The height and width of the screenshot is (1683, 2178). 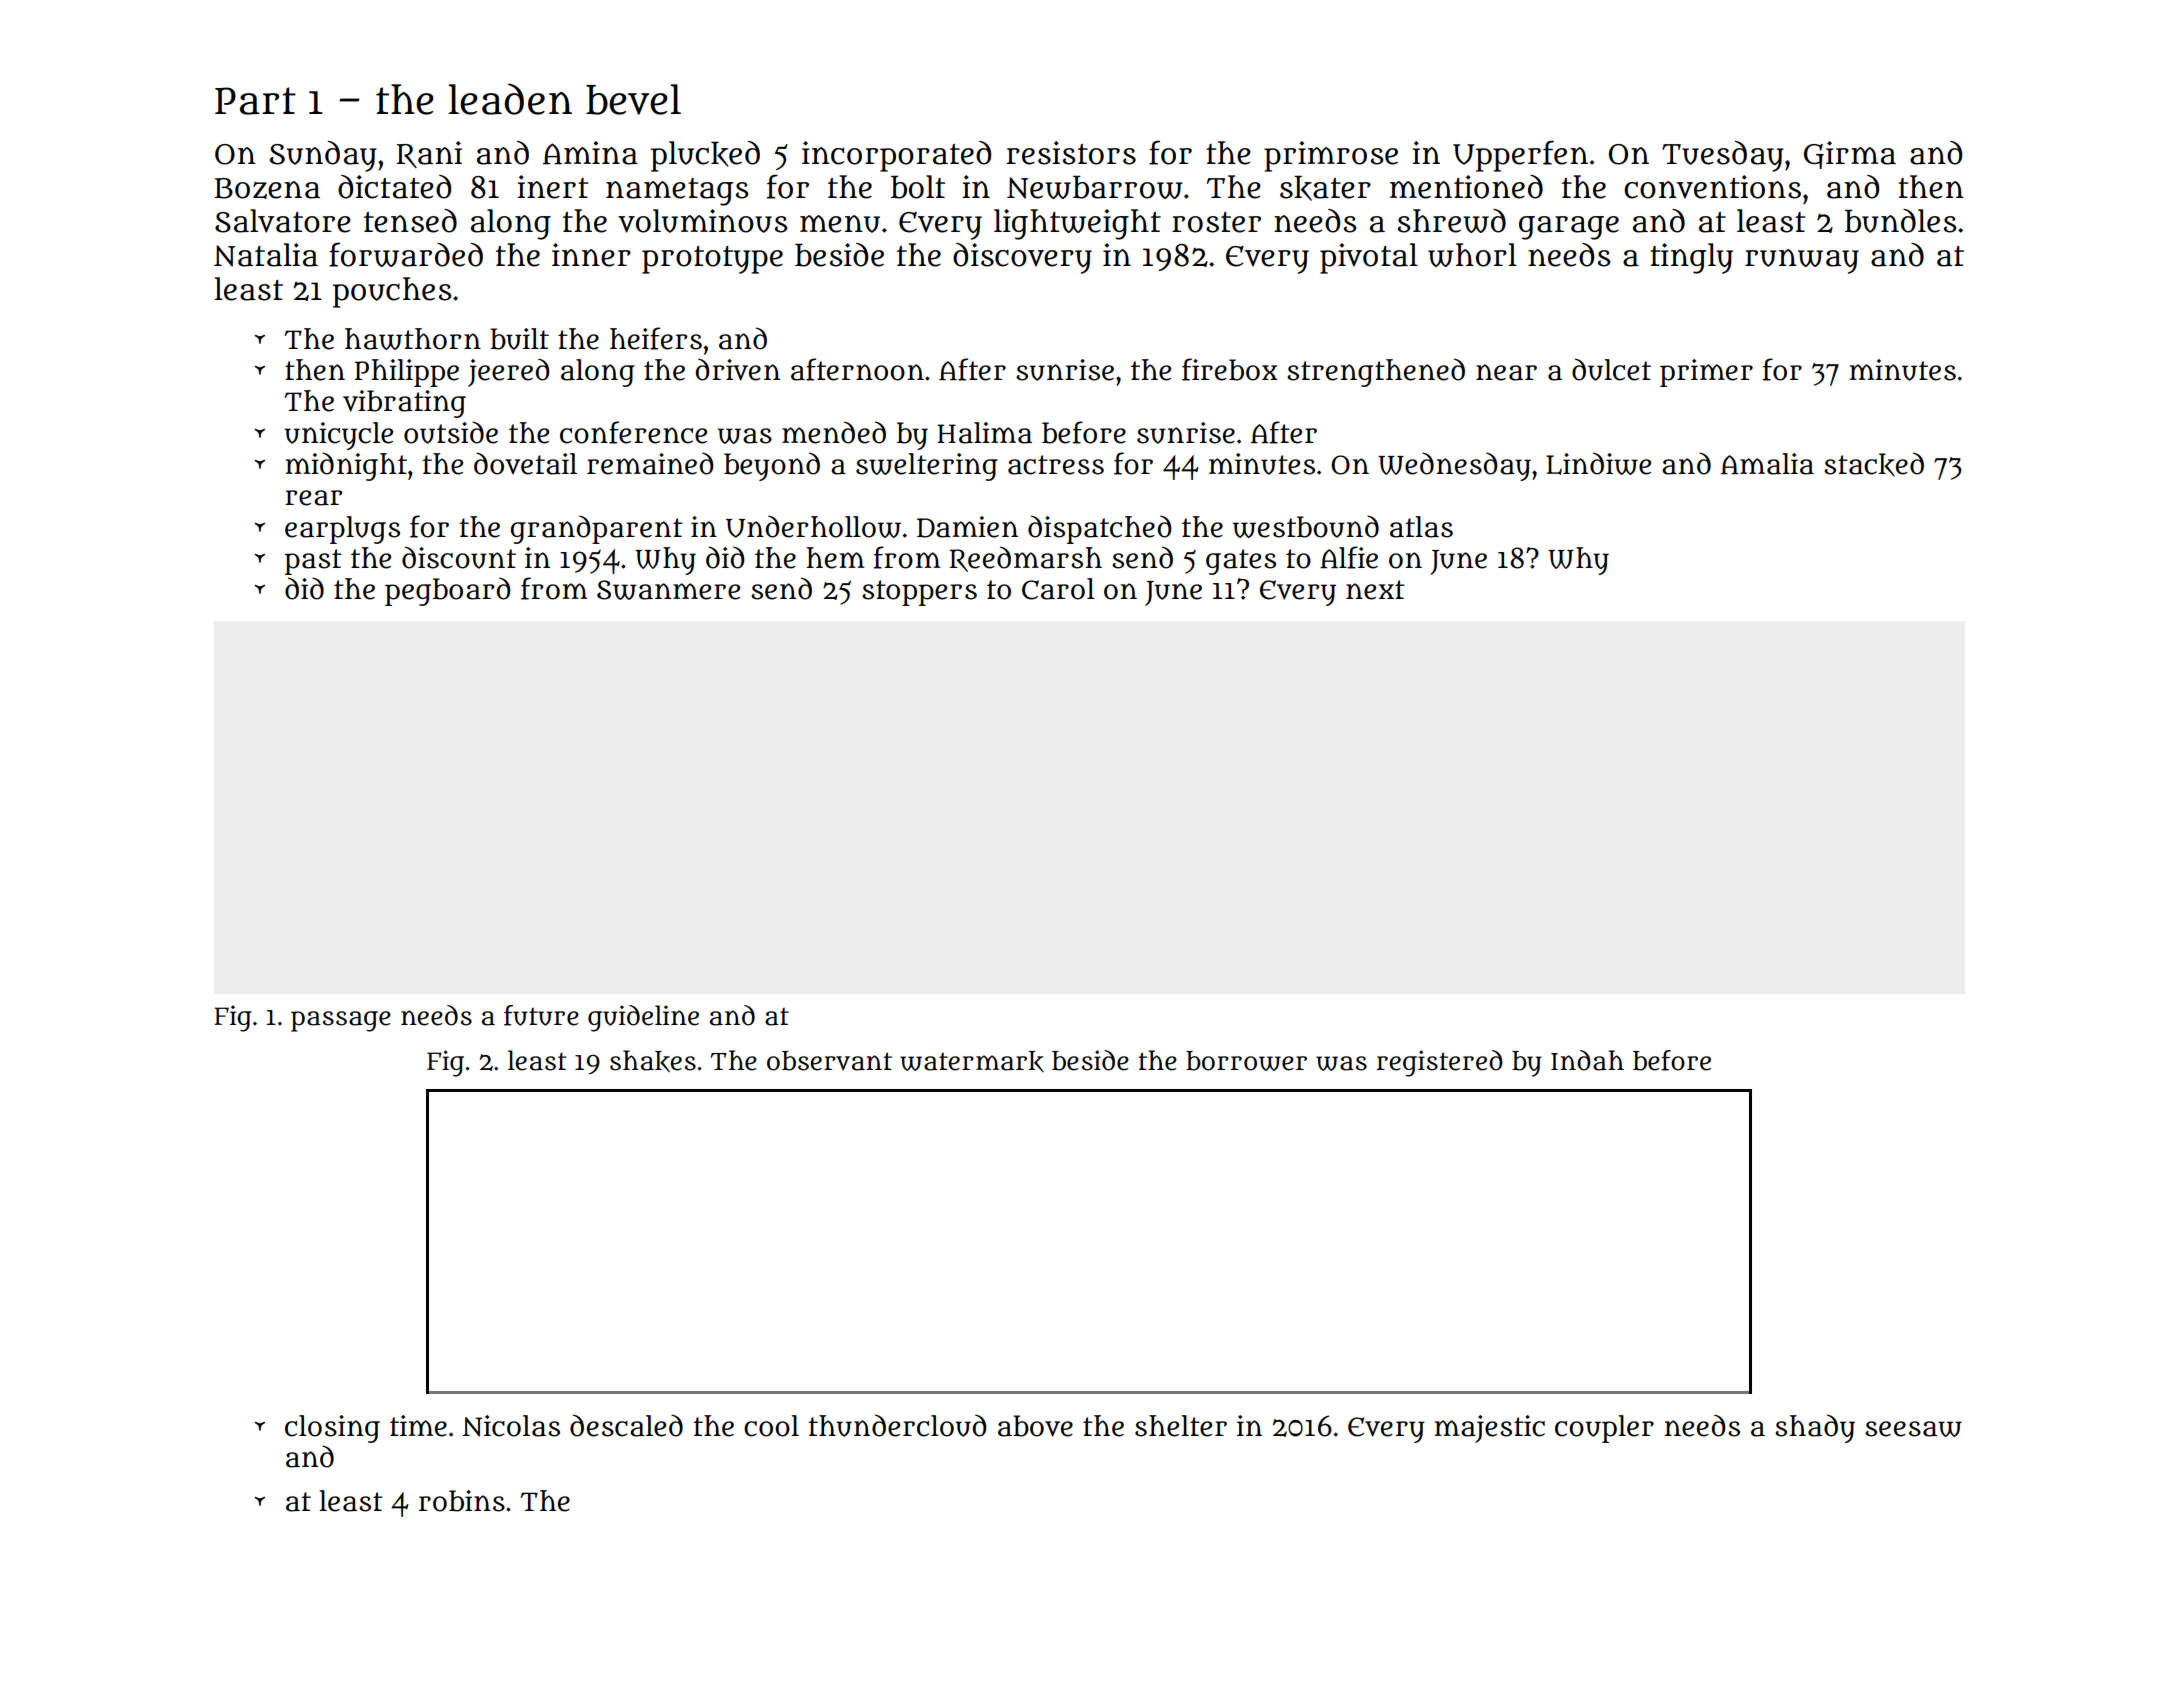 I want to click on leaden, so click(x=510, y=99).
